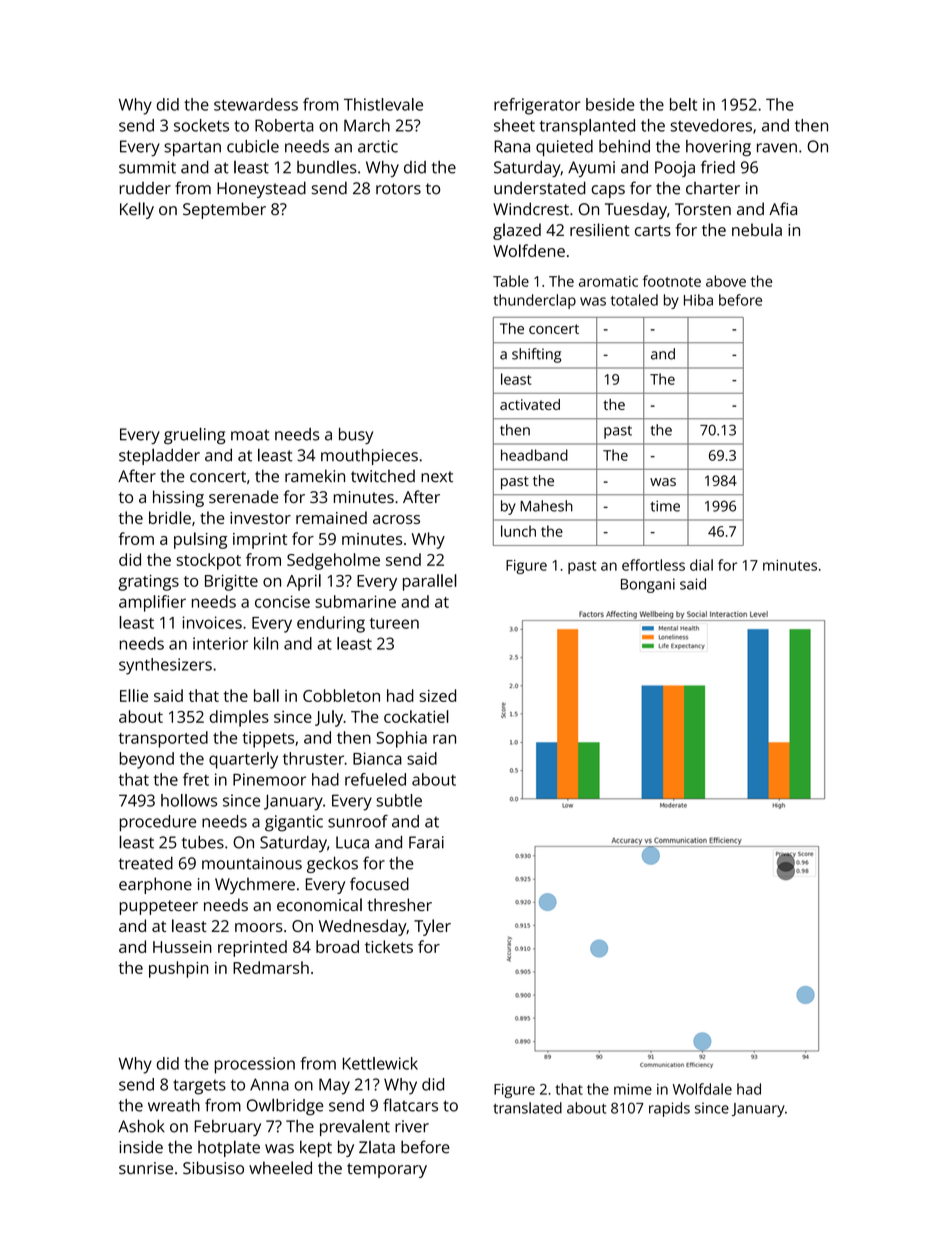 This screenshot has height=1233, width=952. I want to click on lunch, so click(518, 531).
